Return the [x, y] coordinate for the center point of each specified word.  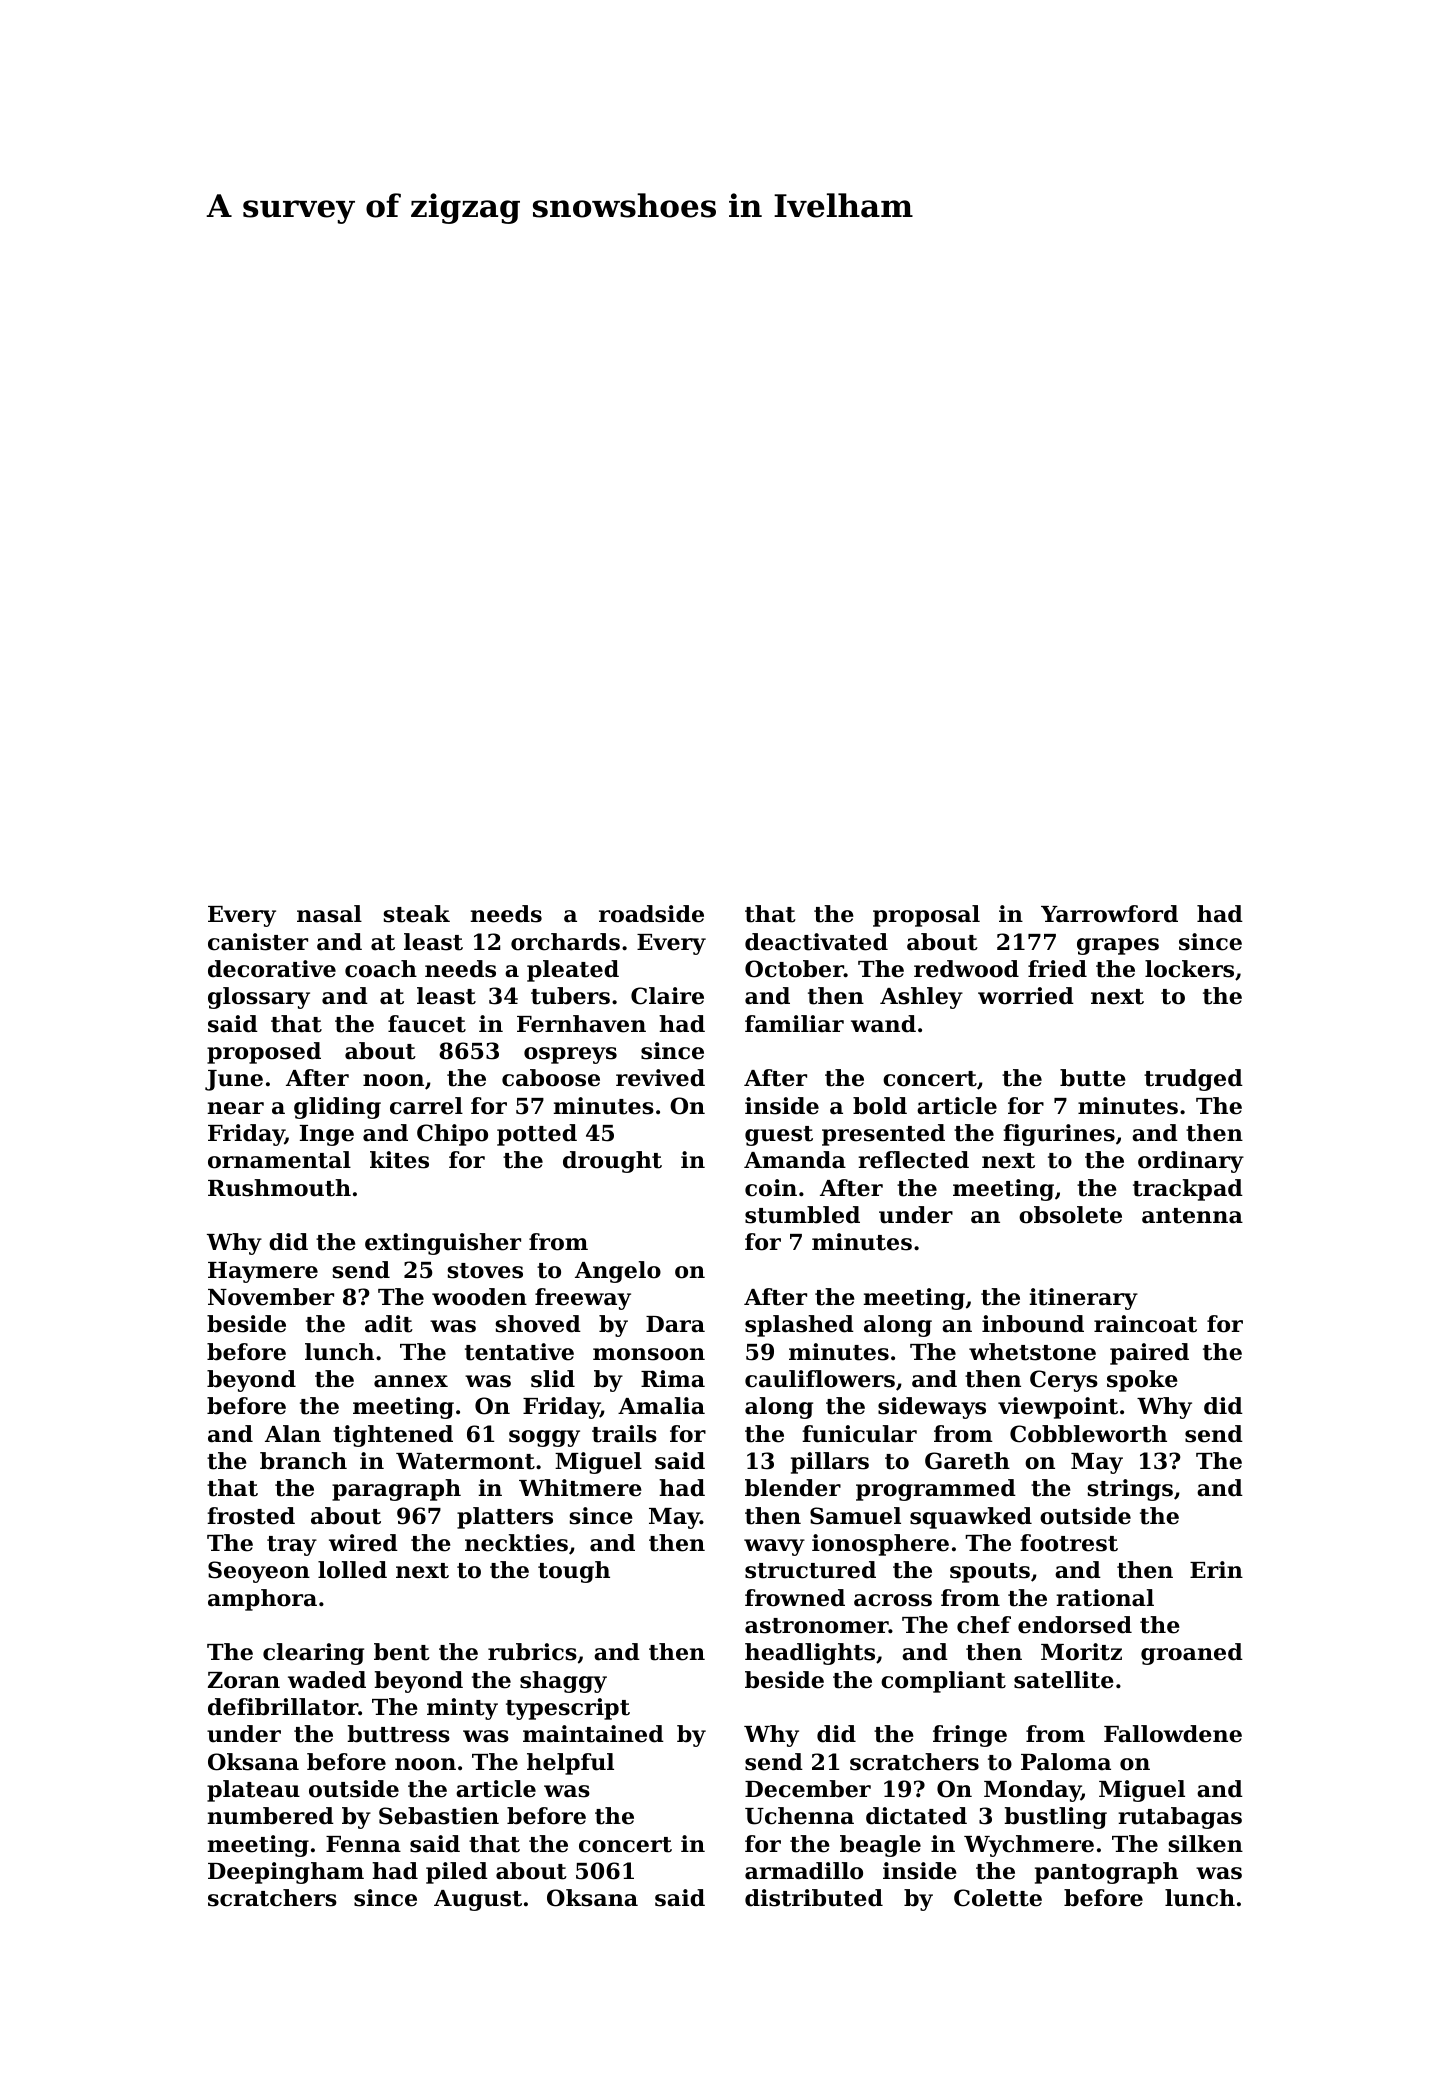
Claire [667, 996]
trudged [1193, 1080]
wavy [774, 1547]
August [478, 1900]
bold [880, 1106]
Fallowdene [1173, 1734]
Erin [1216, 1569]
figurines [1059, 1135]
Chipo [452, 1135]
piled [457, 1873]
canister [258, 942]
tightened [393, 1436]
